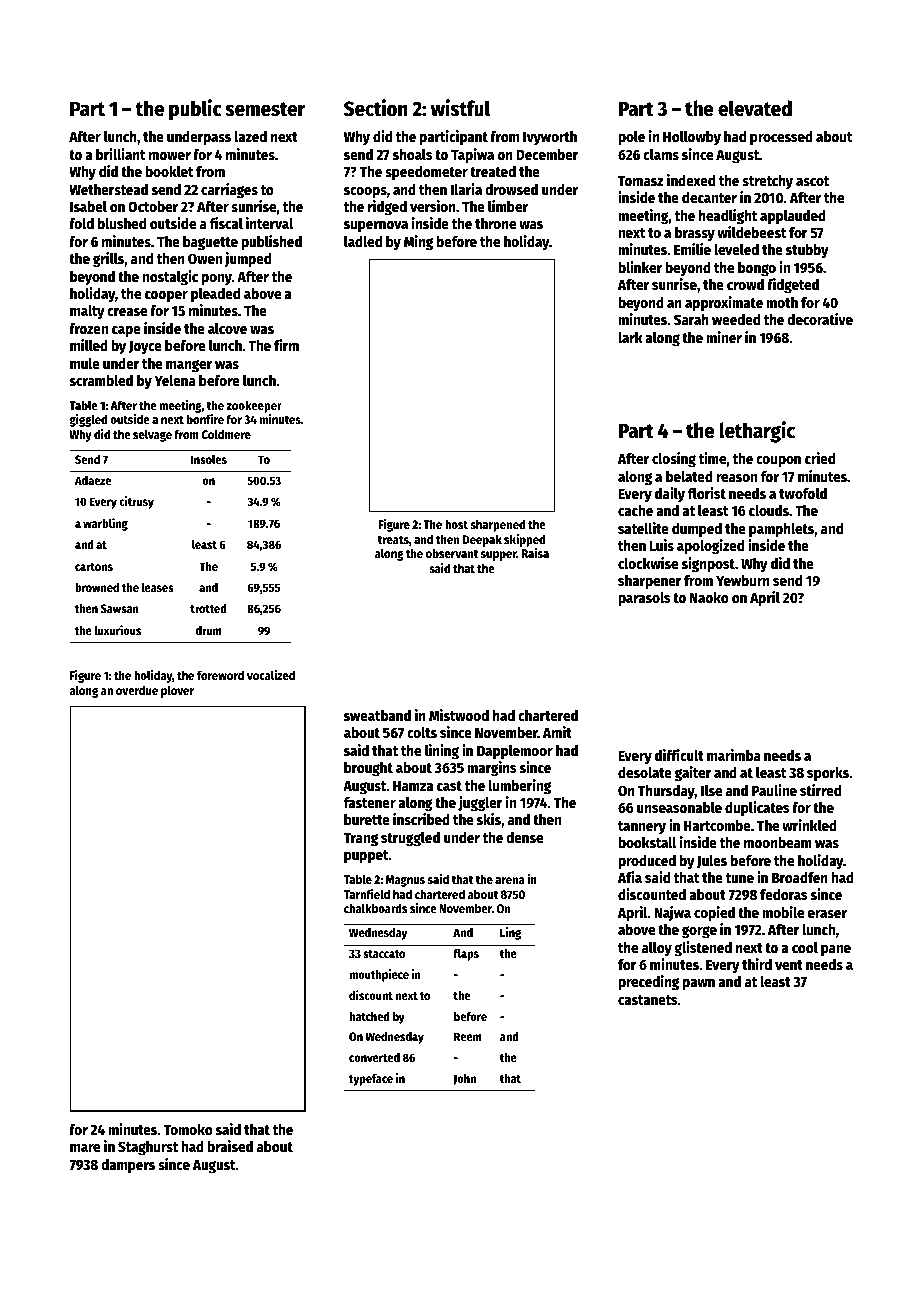 This page has height=1308, width=924. I want to click on sweatband, so click(377, 715).
